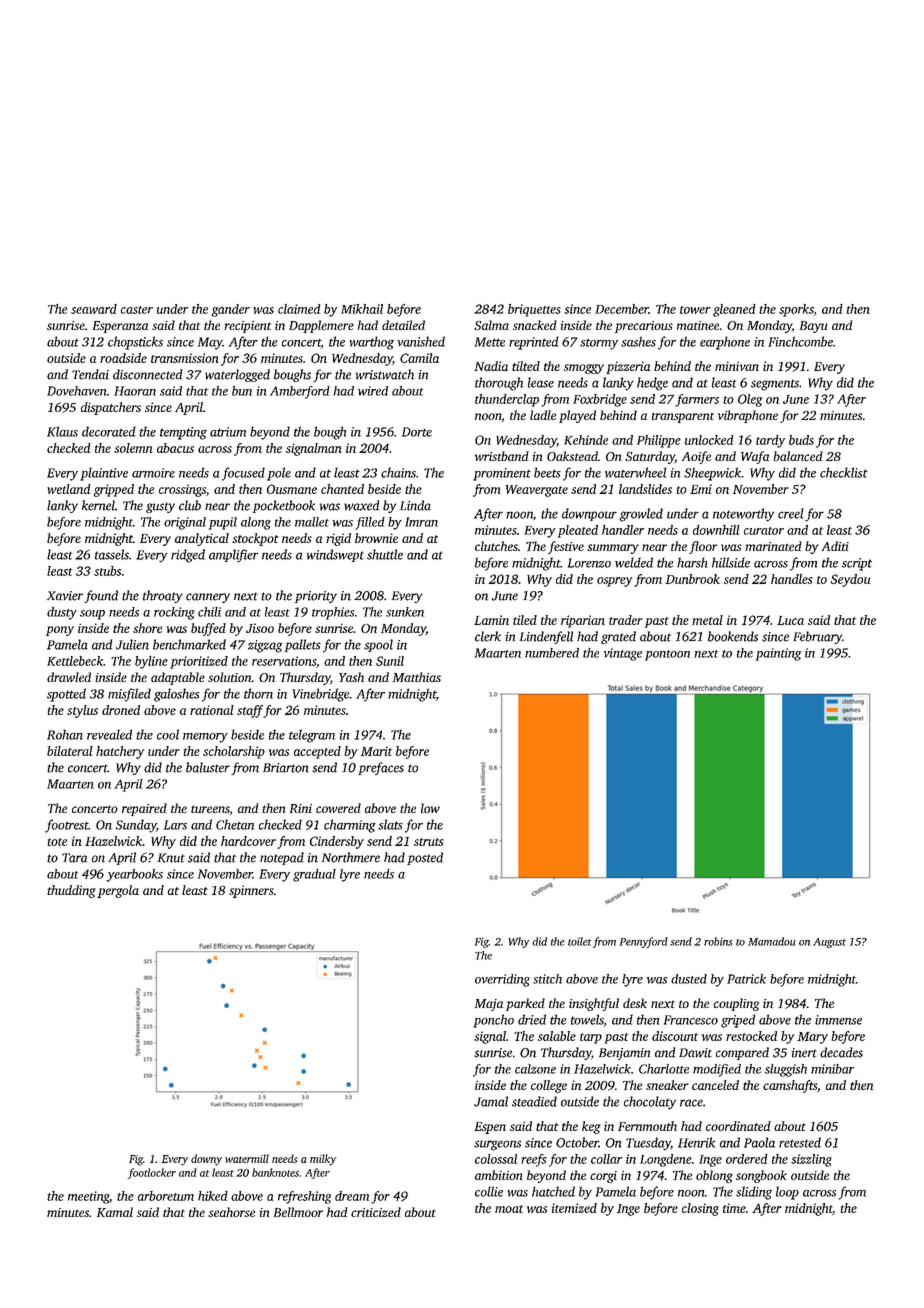 The image size is (924, 1308). I want to click on Mamadou, so click(772, 941).
